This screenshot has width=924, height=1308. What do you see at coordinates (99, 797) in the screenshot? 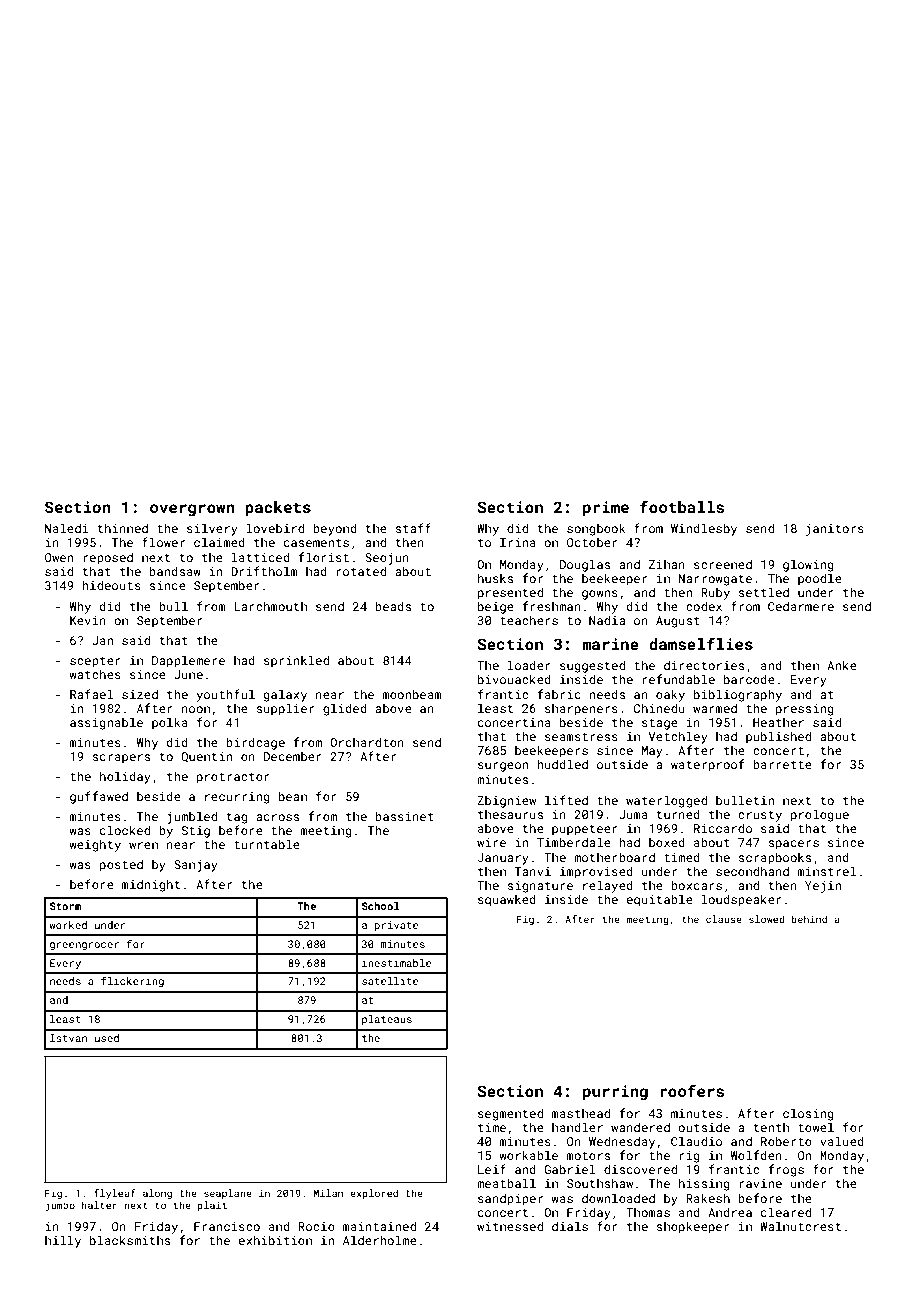
I see `guffawed` at bounding box center [99, 797].
